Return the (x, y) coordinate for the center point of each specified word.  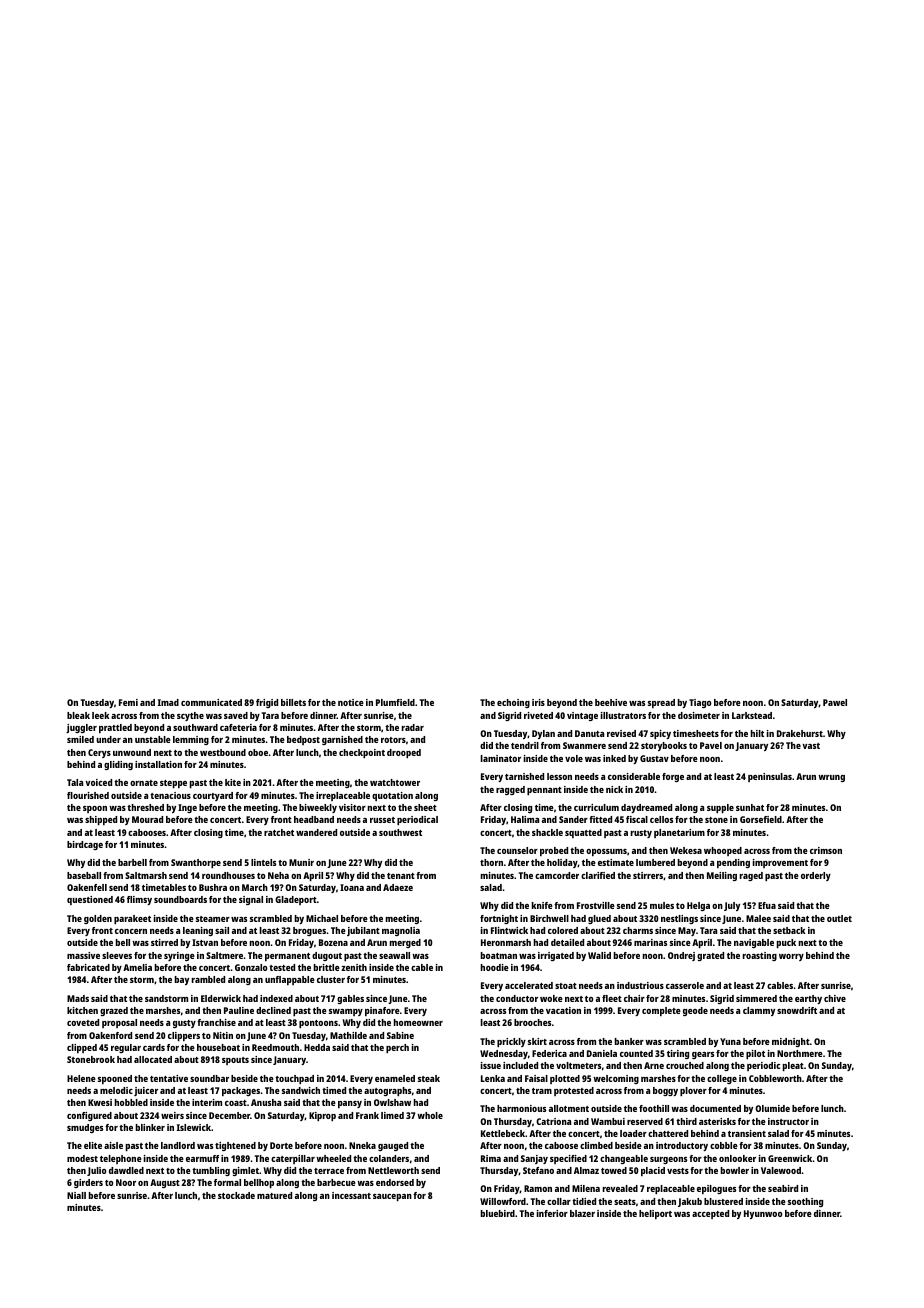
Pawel (835, 702)
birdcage (85, 845)
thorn (491, 862)
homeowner (418, 1022)
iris (538, 702)
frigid (267, 703)
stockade (236, 1195)
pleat (793, 1066)
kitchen (82, 1010)
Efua (767, 905)
